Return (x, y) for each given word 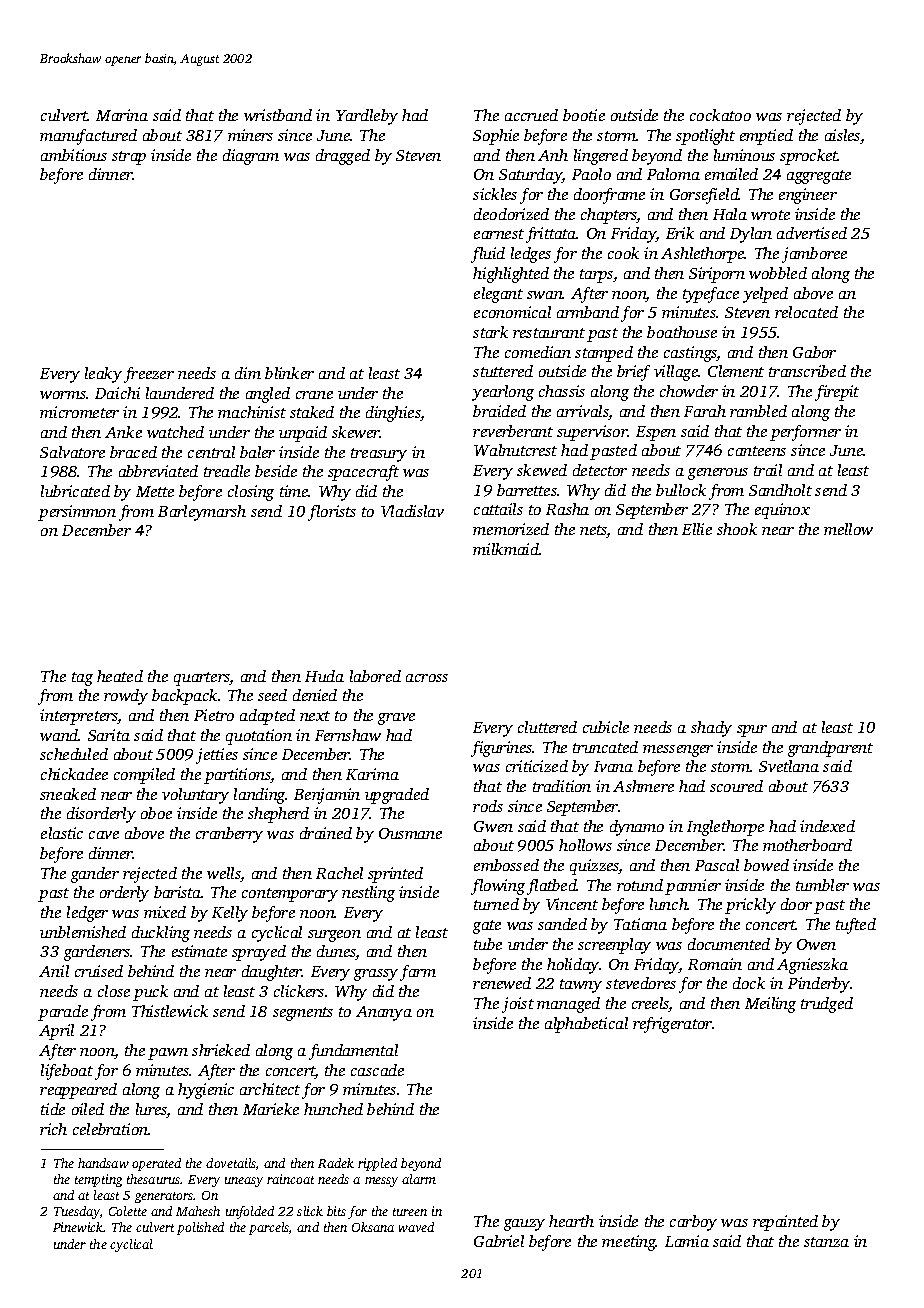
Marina (122, 115)
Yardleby (367, 117)
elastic (62, 833)
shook (737, 529)
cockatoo (720, 115)
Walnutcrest (515, 450)
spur (752, 731)
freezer (149, 375)
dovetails (231, 1163)
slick (310, 1211)
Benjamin (327, 796)
